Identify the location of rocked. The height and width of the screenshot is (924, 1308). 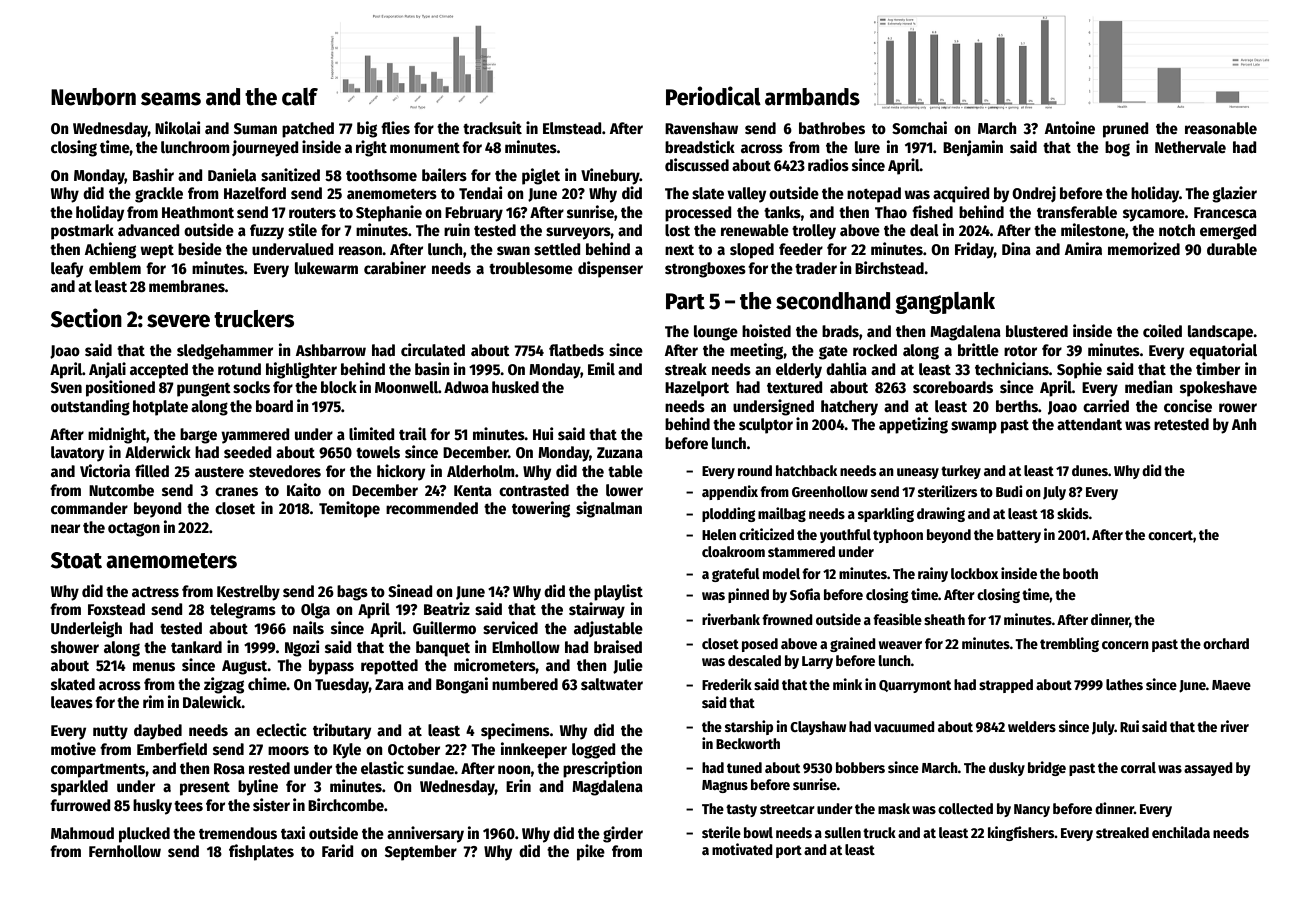
(875, 350).
